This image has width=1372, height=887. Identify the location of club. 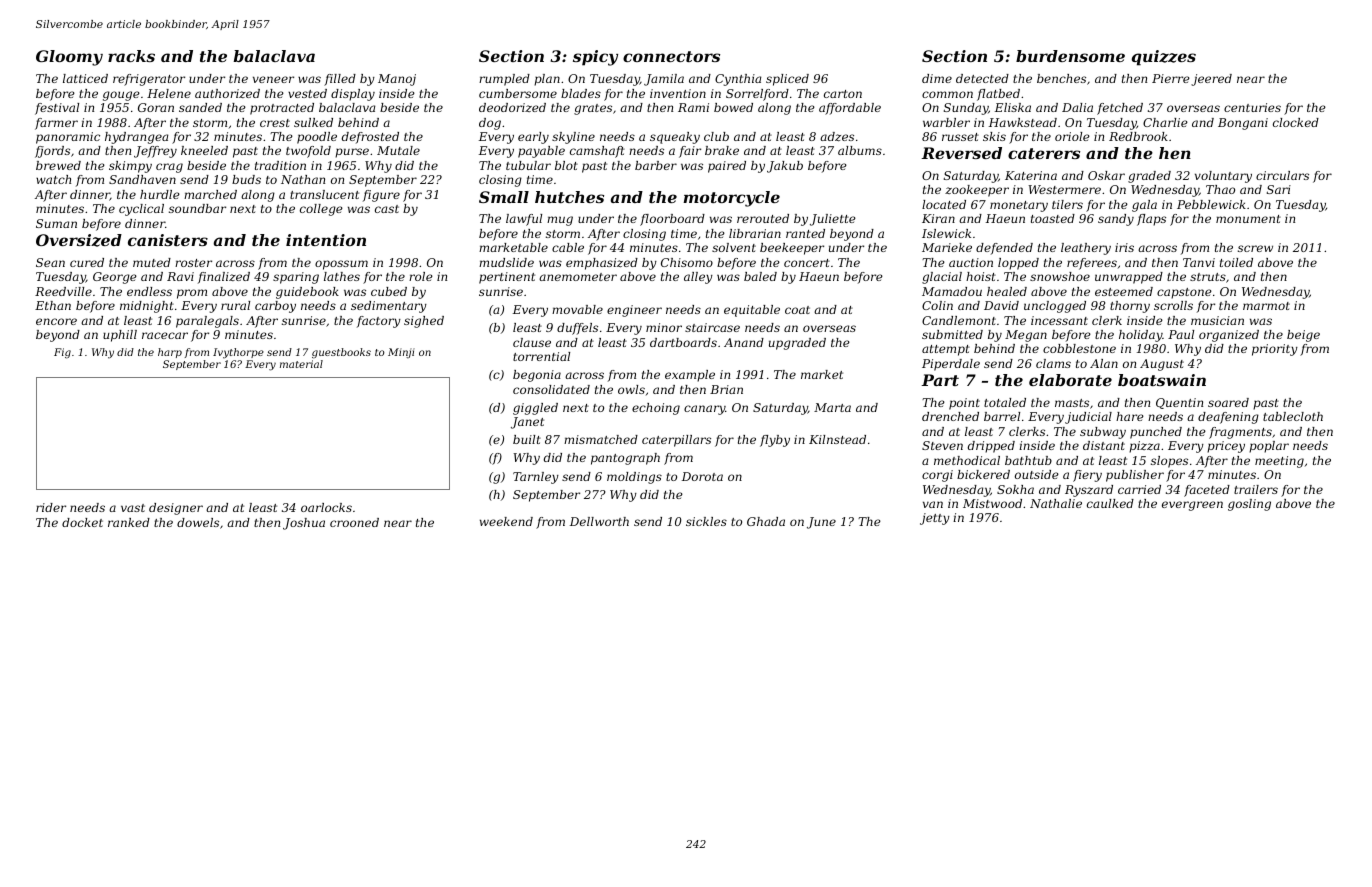
(716, 136).
